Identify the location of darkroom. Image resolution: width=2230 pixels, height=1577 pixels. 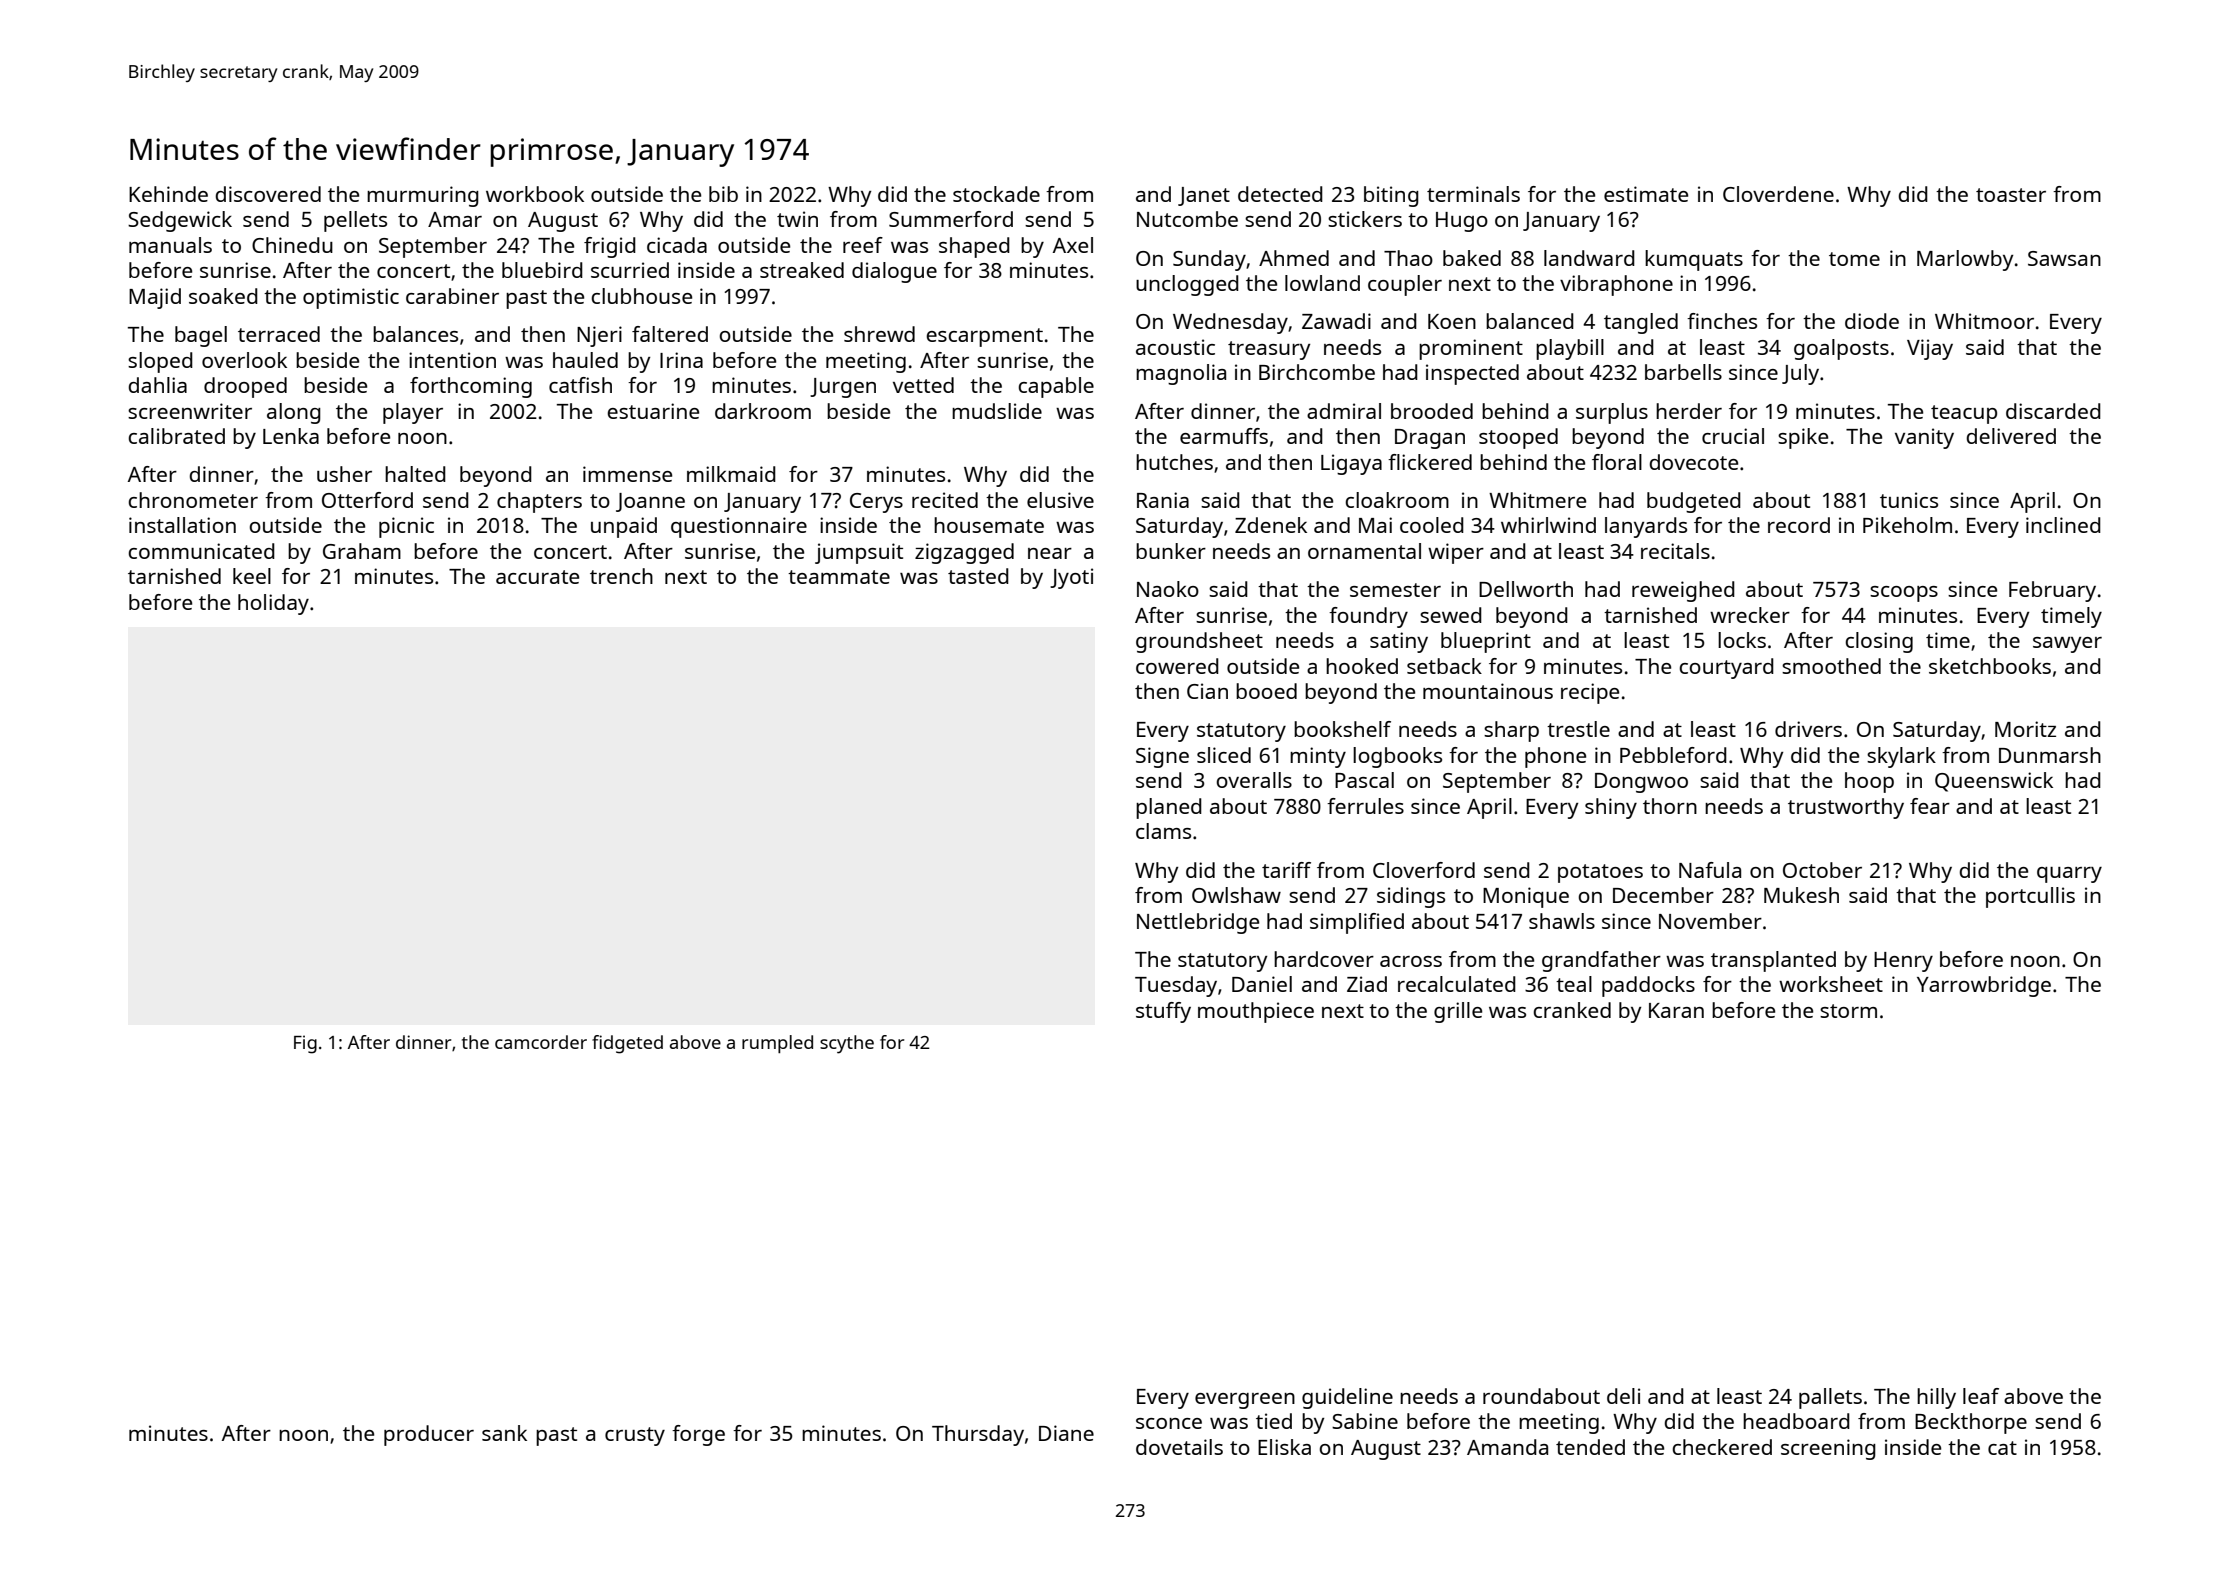
(763, 411).
